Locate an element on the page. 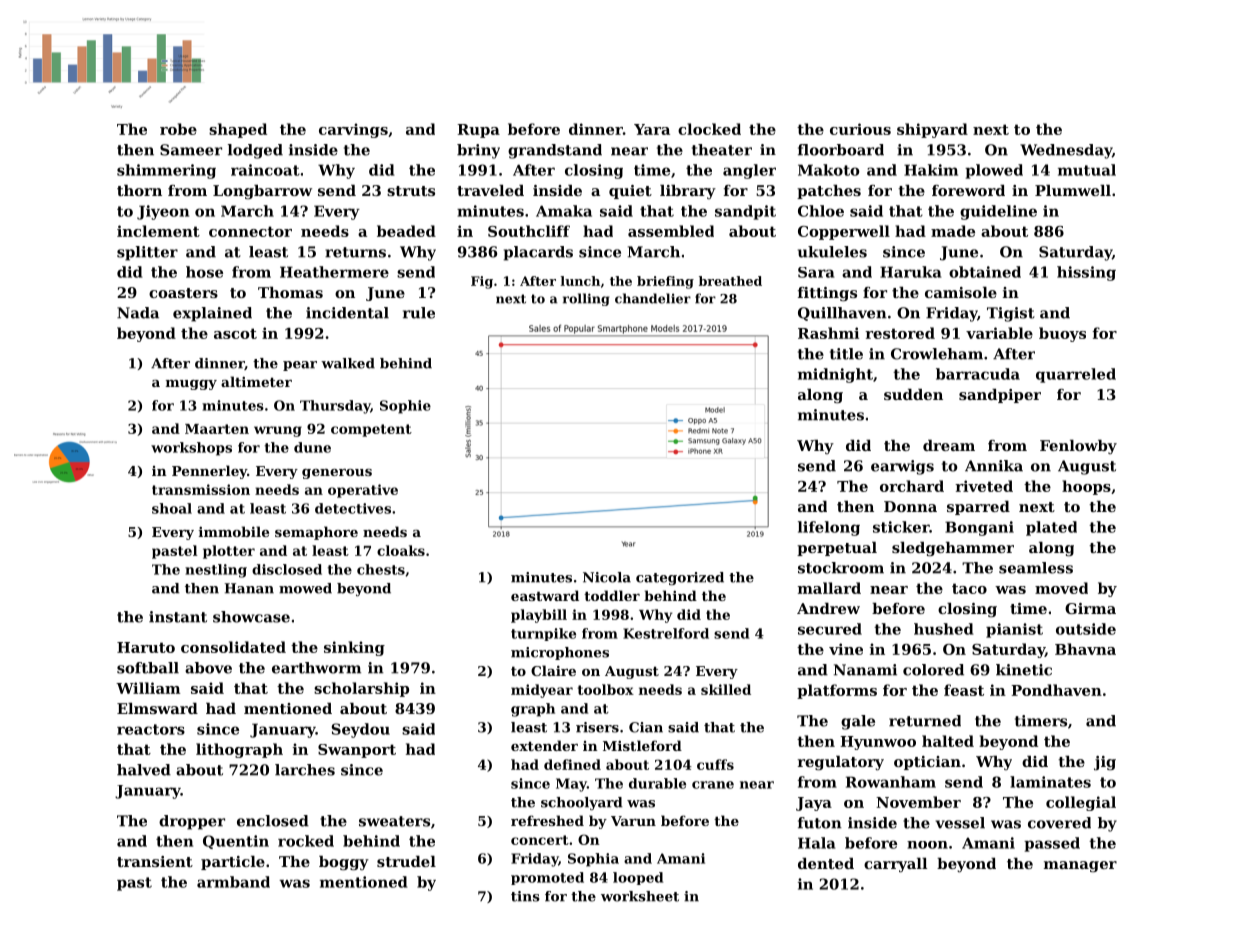 This document has height=952, width=1233. Rowanham is located at coordinates (891, 782).
